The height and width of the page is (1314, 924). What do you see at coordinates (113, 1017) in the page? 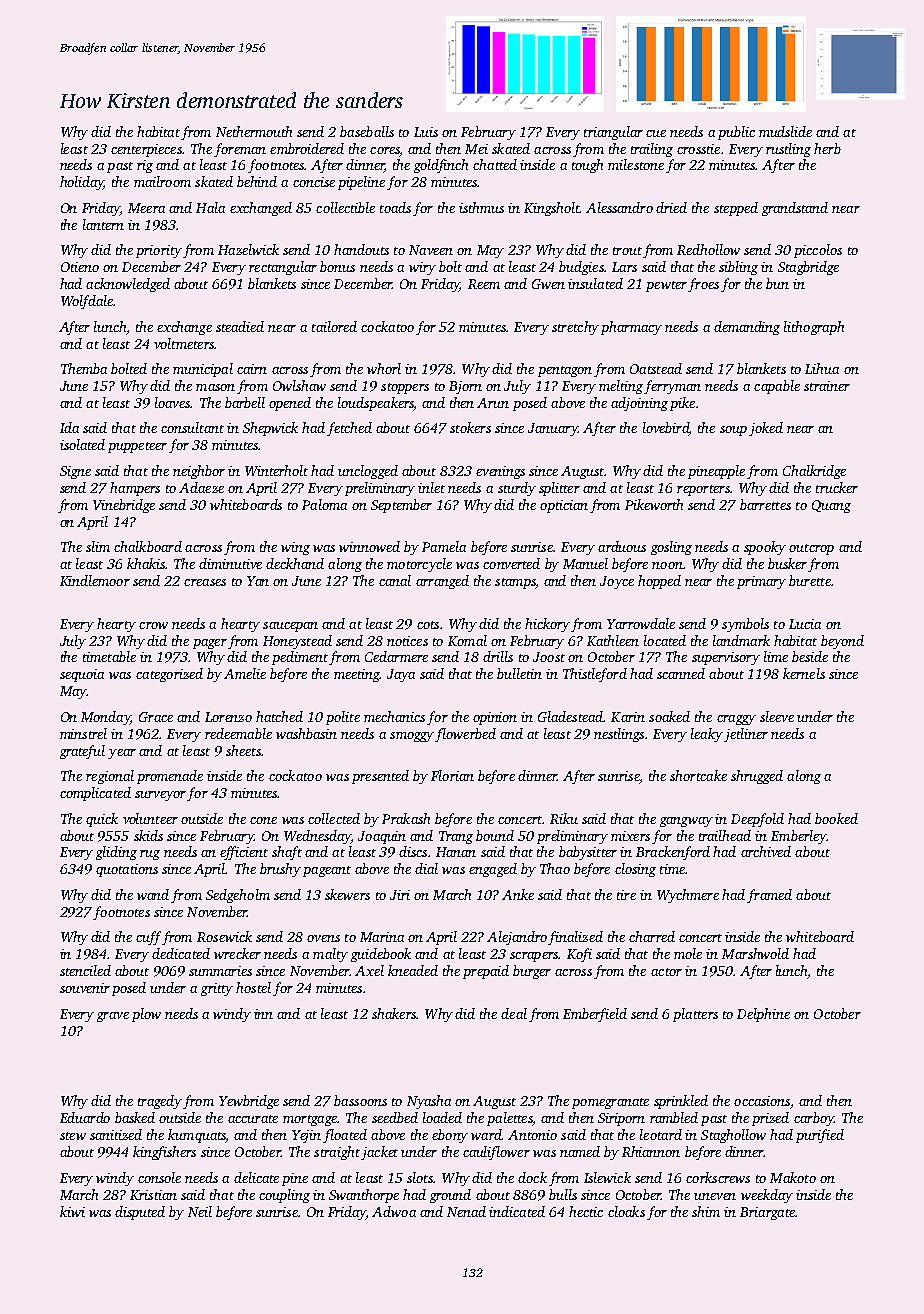
I see `grave` at bounding box center [113, 1017].
